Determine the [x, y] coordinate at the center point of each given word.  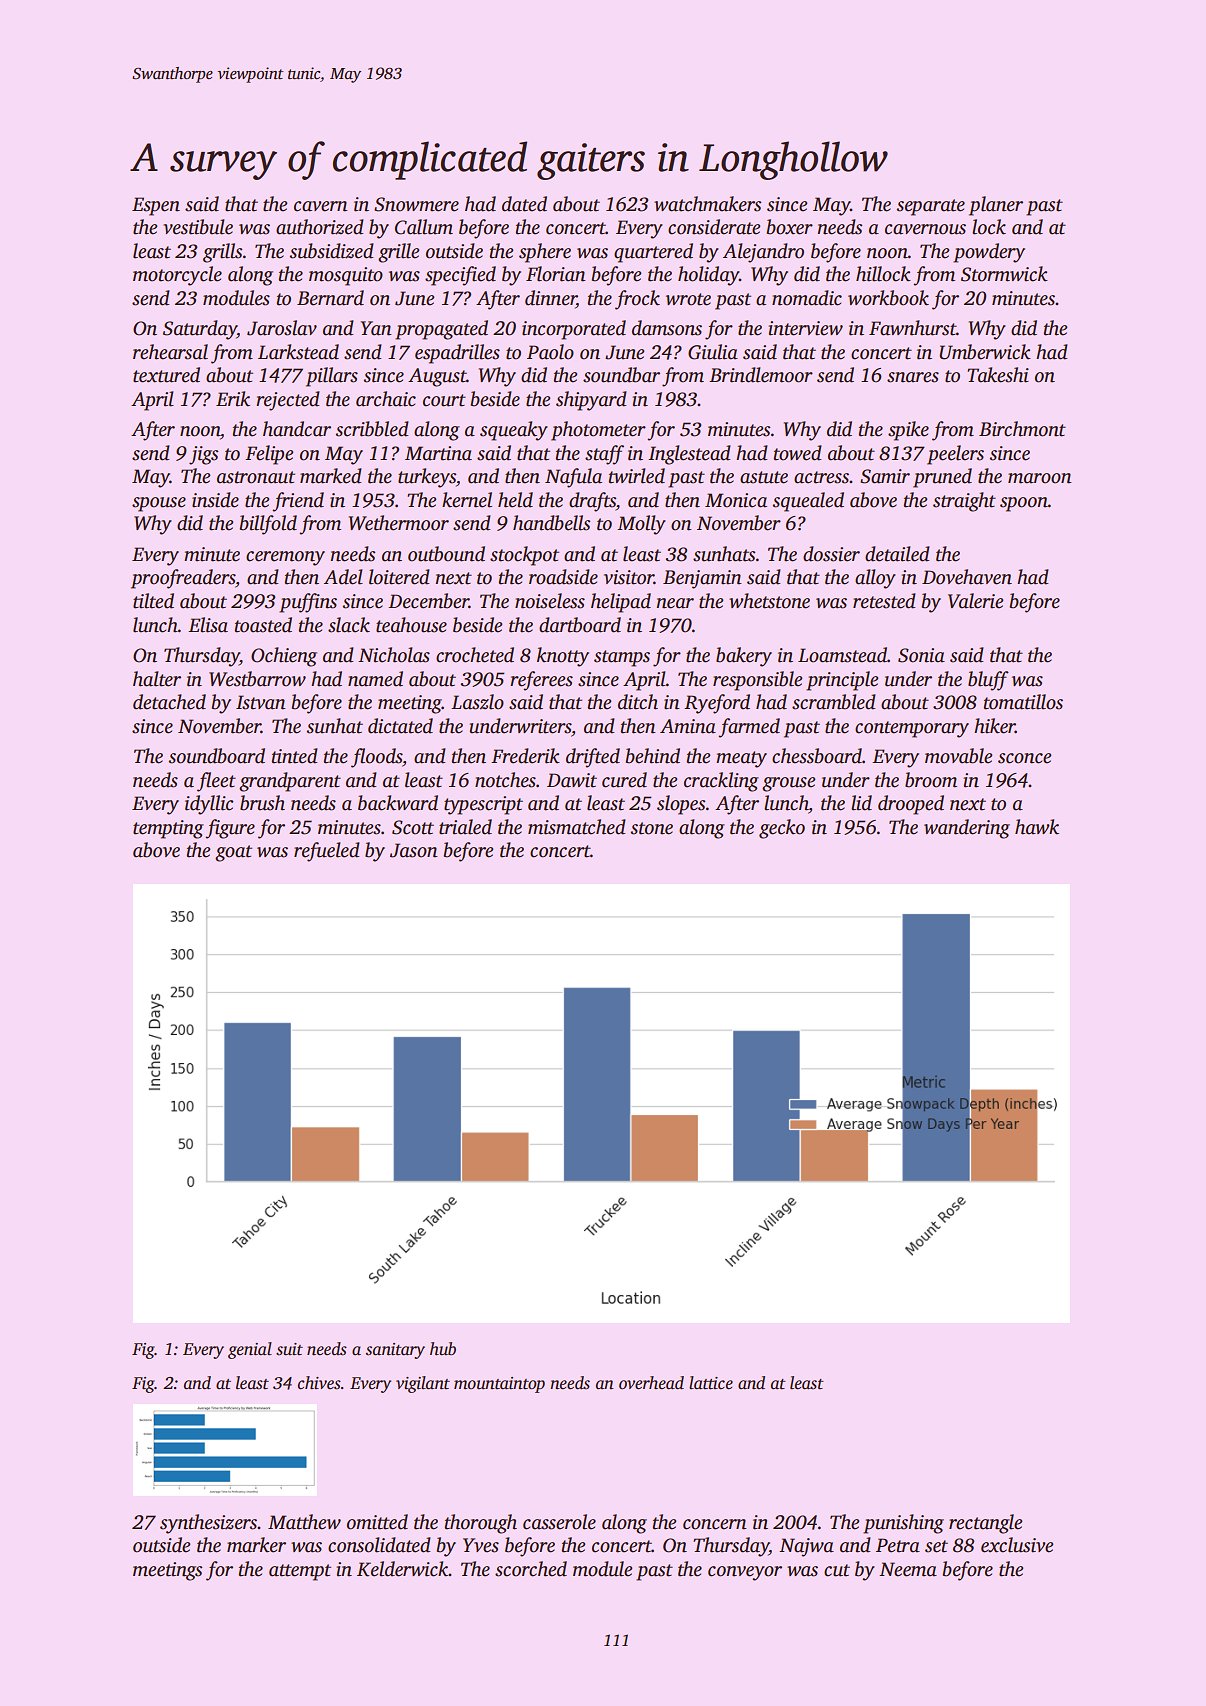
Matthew [304, 1522]
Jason [414, 850]
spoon [1024, 504]
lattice [711, 1383]
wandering [967, 829]
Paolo [550, 352]
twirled [637, 476]
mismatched [577, 827]
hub [443, 1349]
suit [289, 1349]
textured [166, 375]
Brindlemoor [761, 375]
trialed [465, 827]
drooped [911, 805]
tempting [168, 829]
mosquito [346, 276]
